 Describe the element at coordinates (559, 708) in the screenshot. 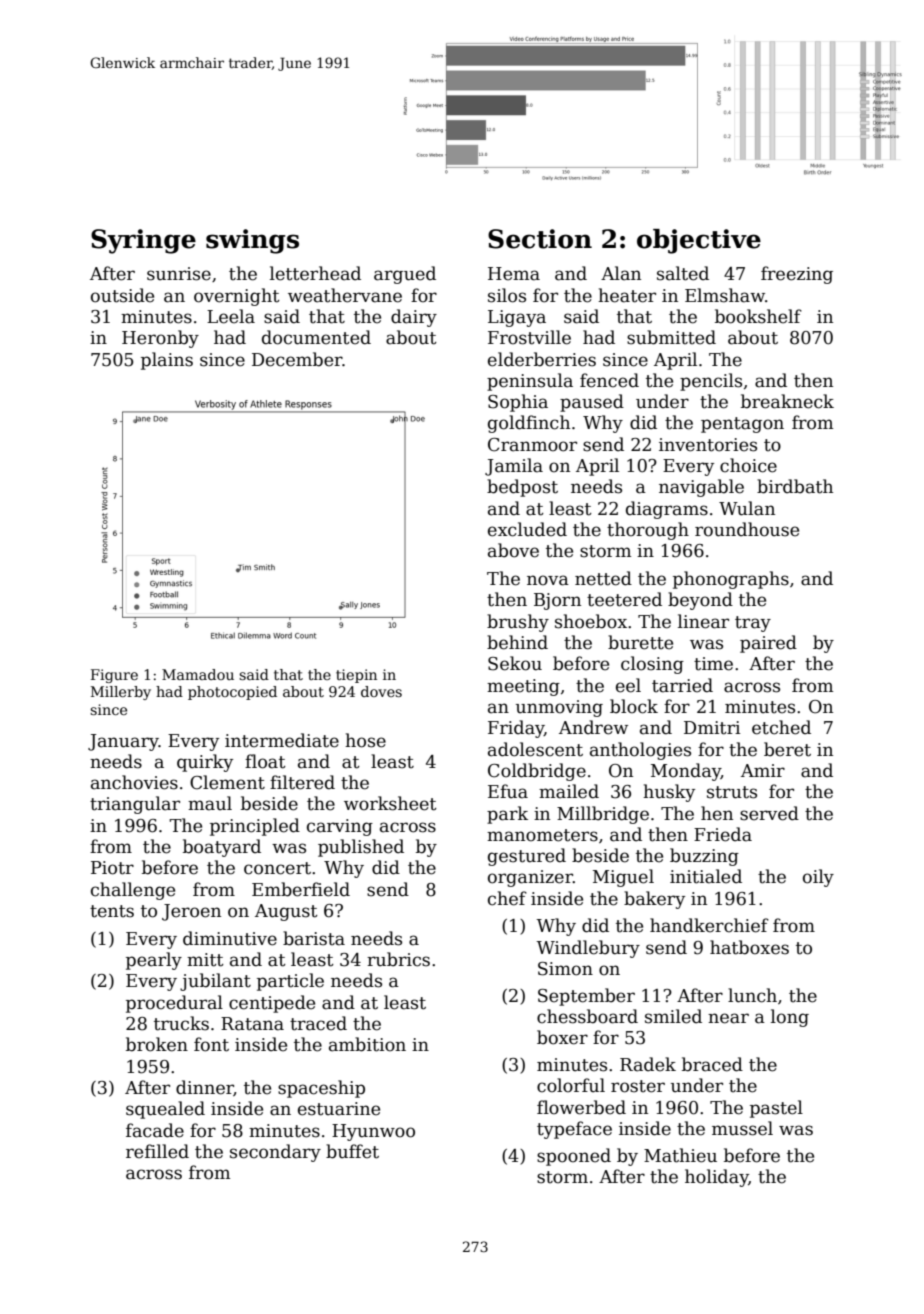

I see `unmoving` at that location.
